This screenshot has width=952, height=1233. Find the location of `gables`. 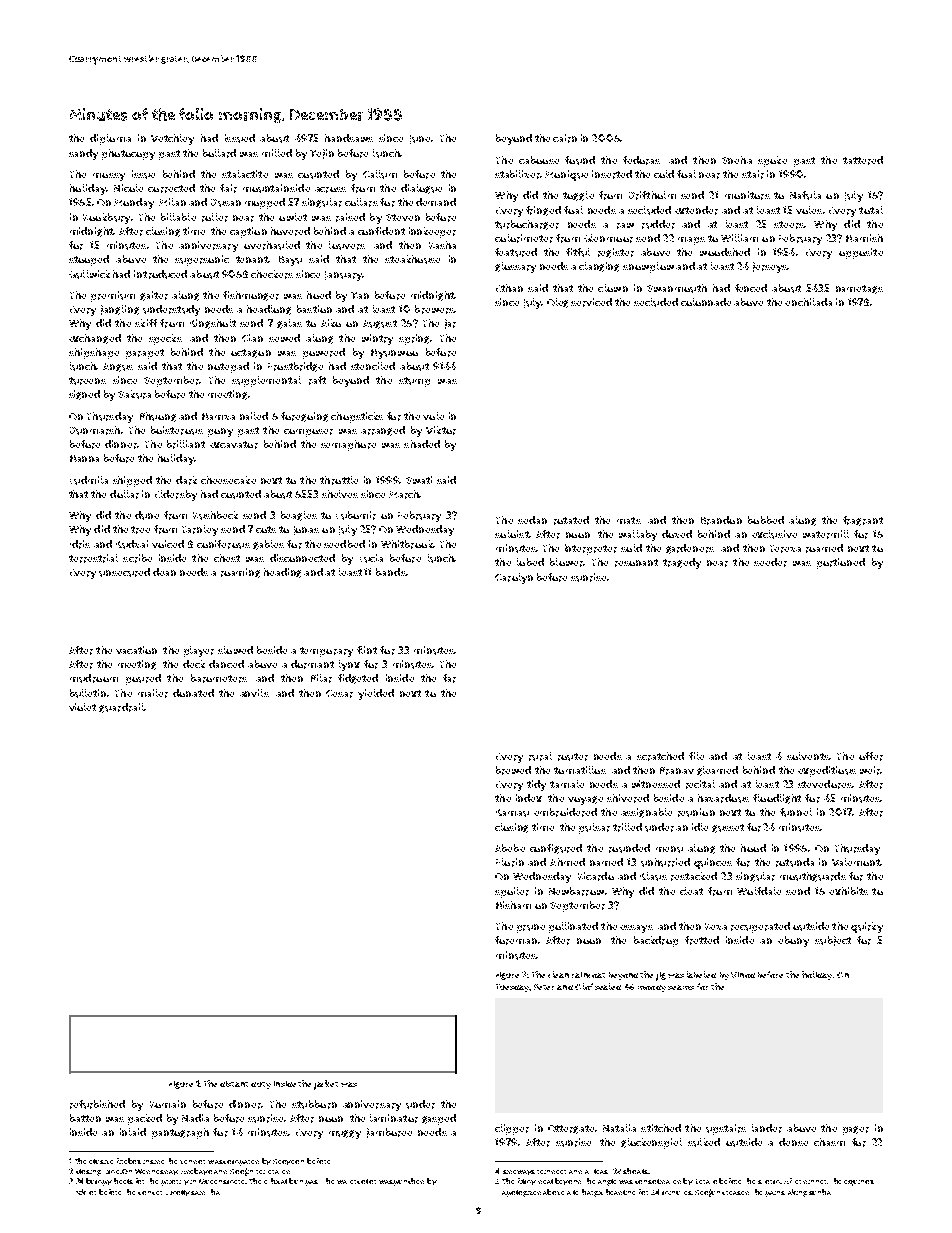

gables is located at coordinates (268, 545).
